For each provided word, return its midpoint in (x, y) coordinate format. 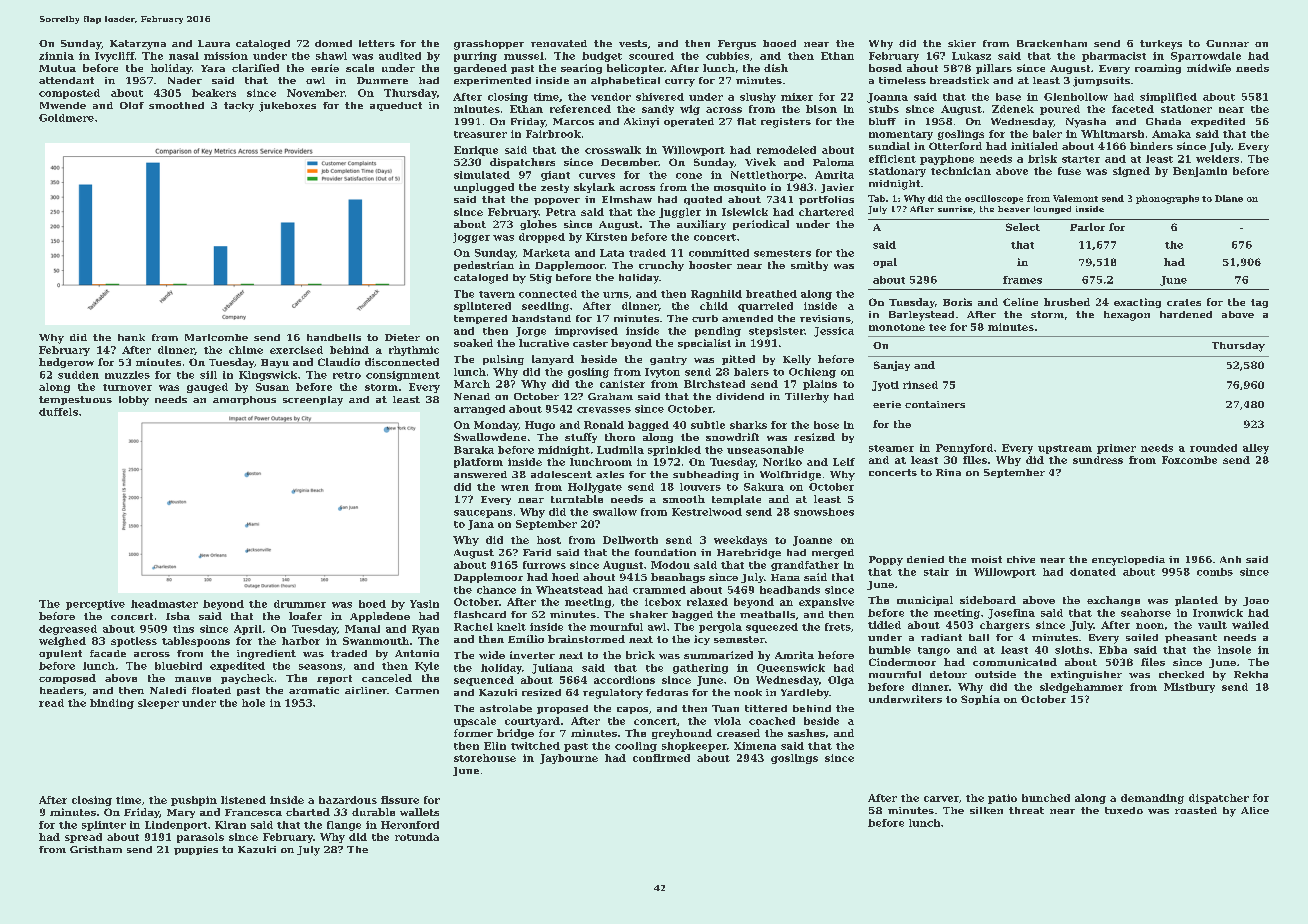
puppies (196, 850)
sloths (1072, 650)
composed (67, 679)
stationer (1186, 109)
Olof (132, 105)
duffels (58, 412)
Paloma (833, 162)
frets (838, 627)
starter (1081, 159)
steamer (891, 448)
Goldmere (66, 118)
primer (1116, 449)
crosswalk (613, 150)
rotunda (417, 837)
